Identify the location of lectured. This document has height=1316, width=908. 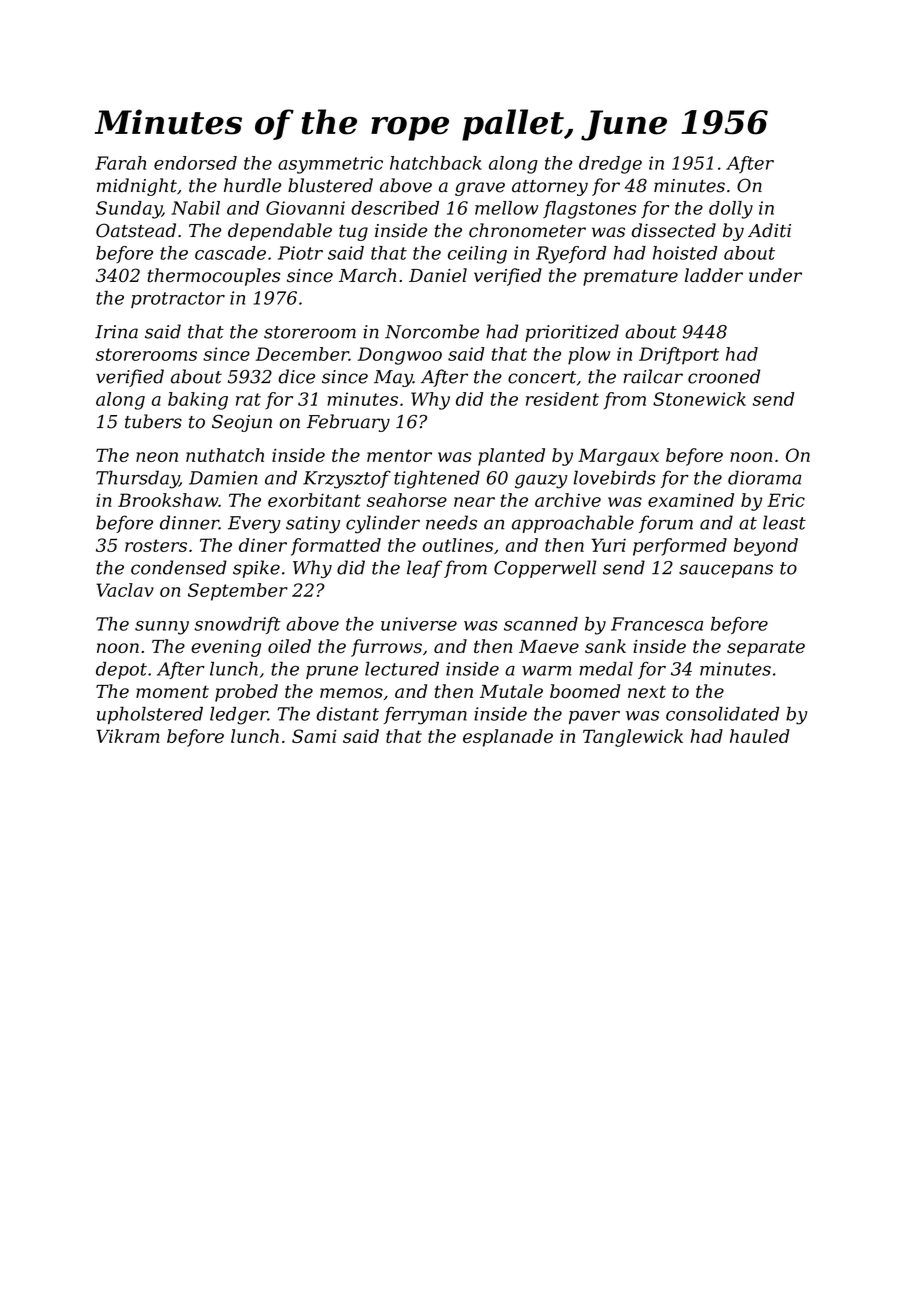
(402, 668).
